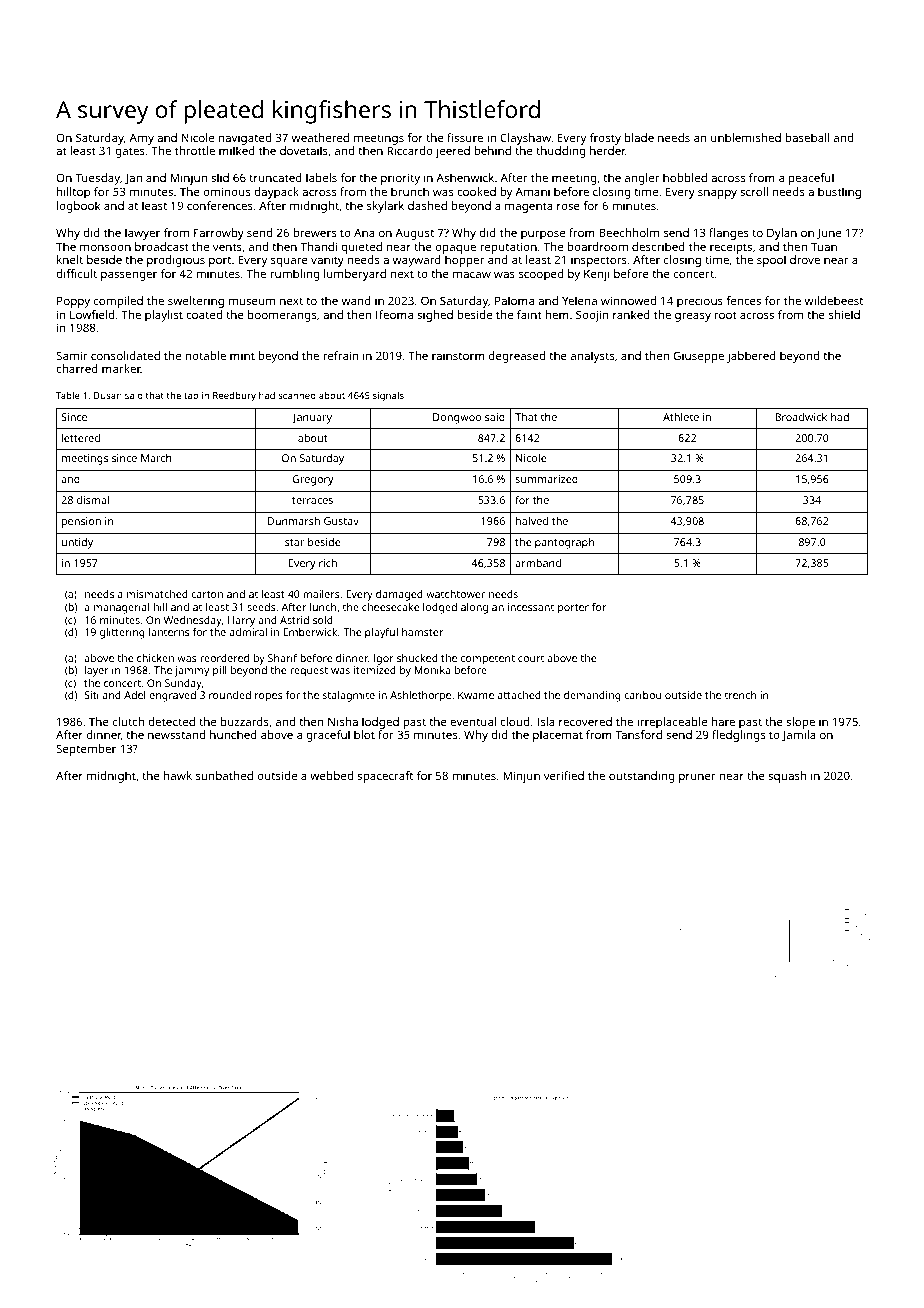 The image size is (924, 1308). What do you see at coordinates (639, 734) in the screenshot?
I see `Tansford` at bounding box center [639, 734].
